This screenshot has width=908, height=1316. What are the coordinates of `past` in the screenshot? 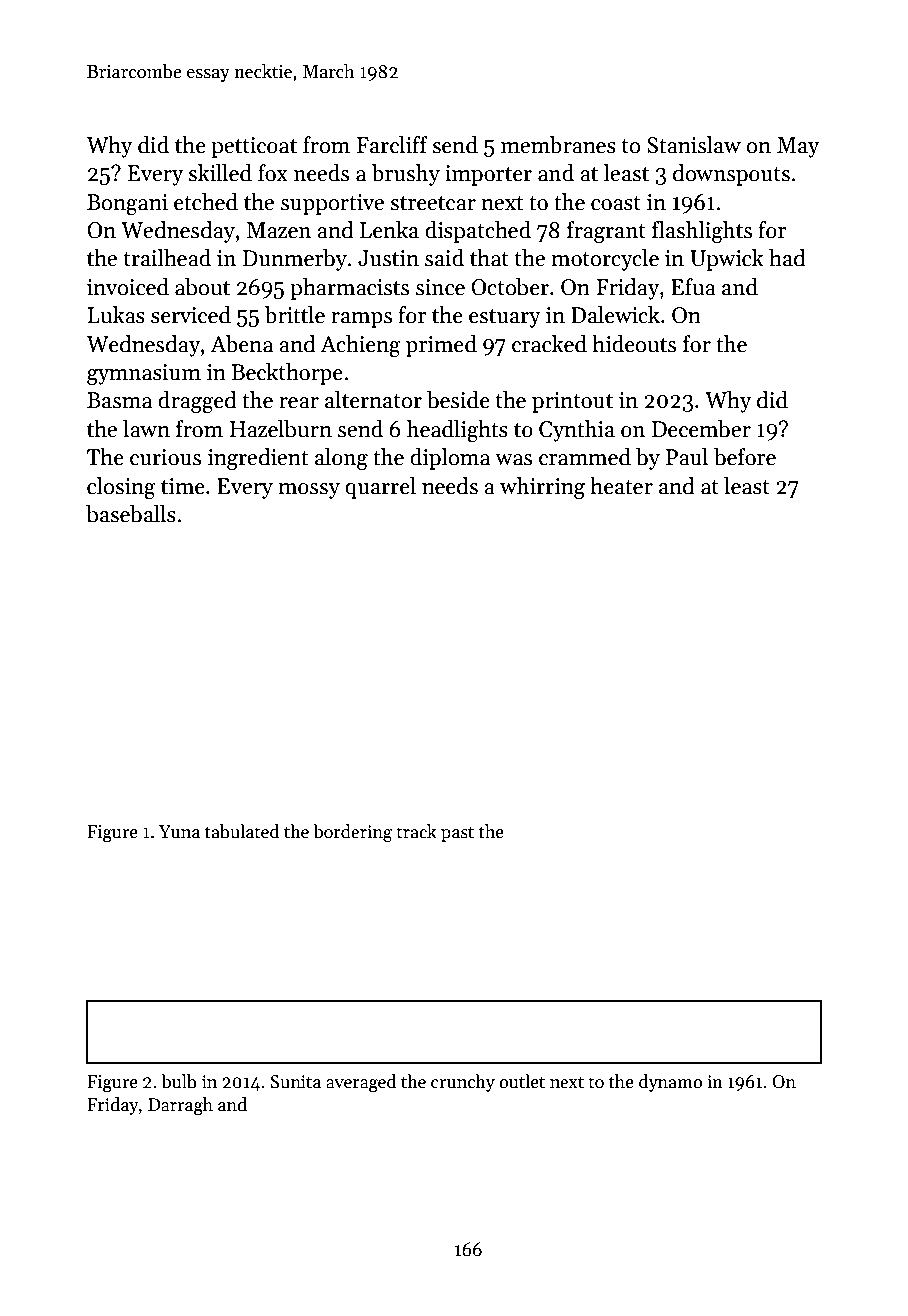 It's located at (457, 834).
